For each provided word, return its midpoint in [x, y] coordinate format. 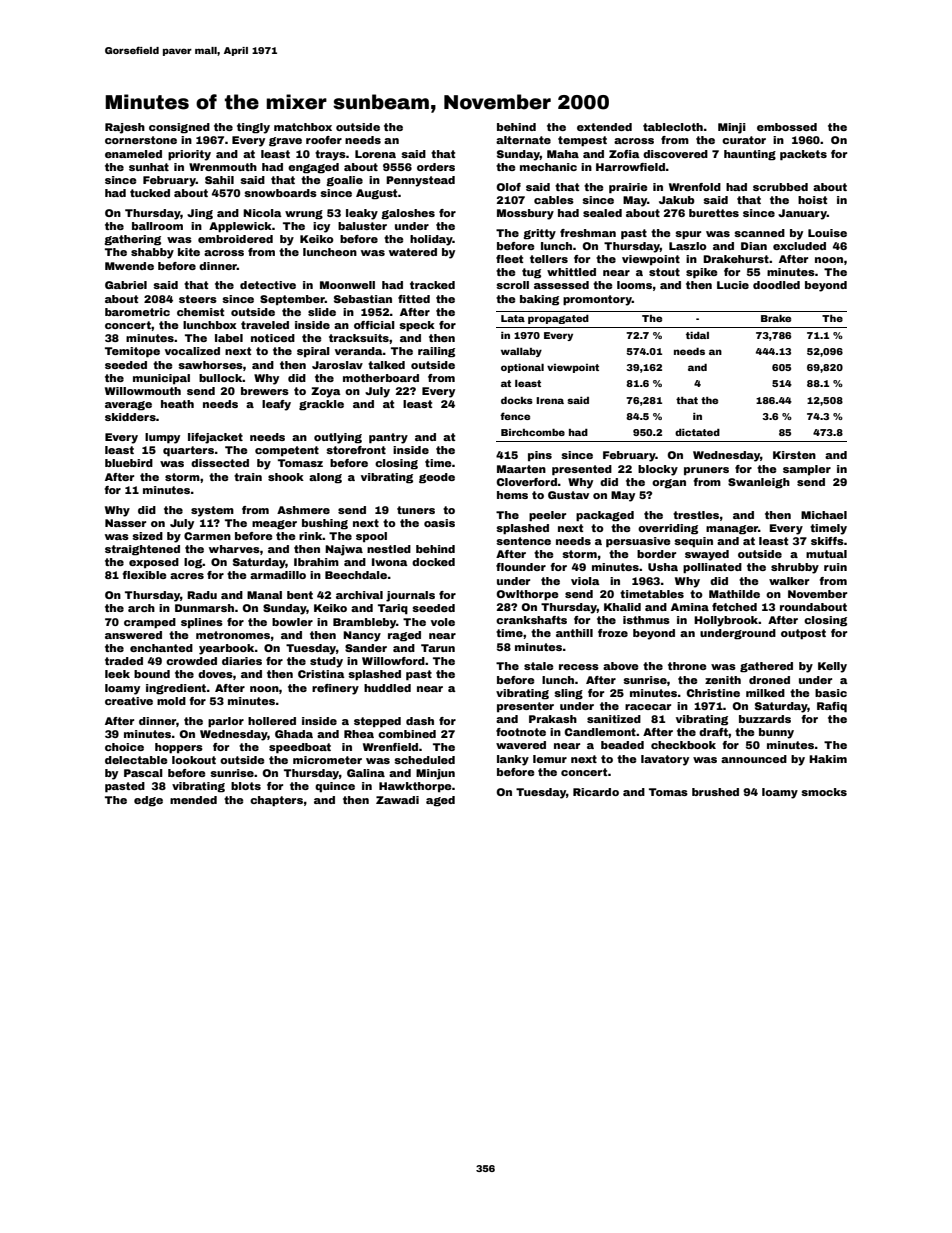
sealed [602, 213]
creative [129, 701]
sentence [523, 541]
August [377, 194]
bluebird [129, 463]
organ [669, 484]
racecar [648, 707]
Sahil [219, 180]
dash [420, 721]
